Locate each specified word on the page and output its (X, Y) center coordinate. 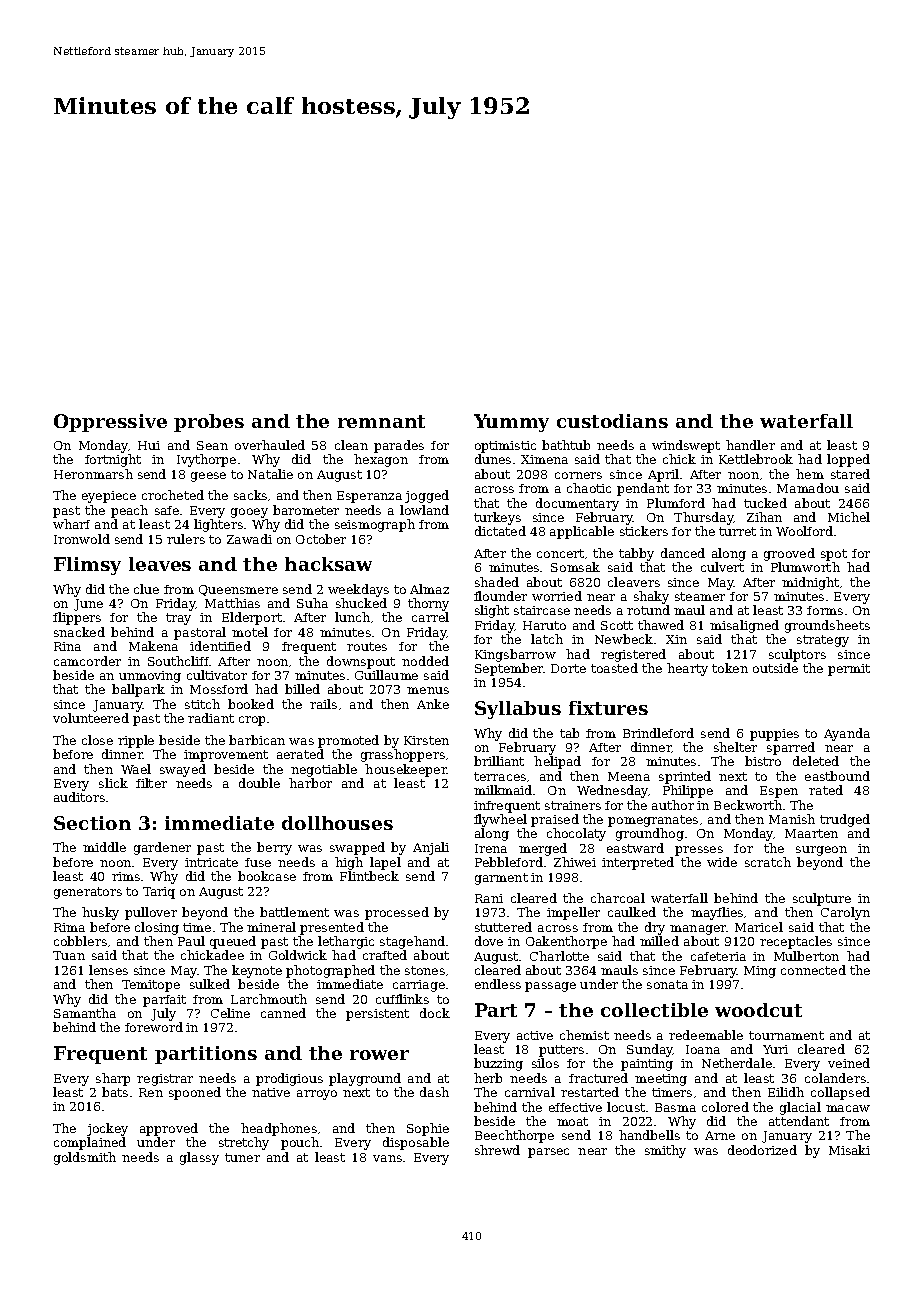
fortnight (113, 460)
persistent (377, 1015)
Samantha (85, 1013)
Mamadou (808, 488)
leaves (160, 564)
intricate (211, 862)
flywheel (500, 820)
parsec (548, 1153)
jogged (427, 496)
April (663, 475)
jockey (107, 1129)
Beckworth (748, 805)
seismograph (375, 525)
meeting (661, 1080)
